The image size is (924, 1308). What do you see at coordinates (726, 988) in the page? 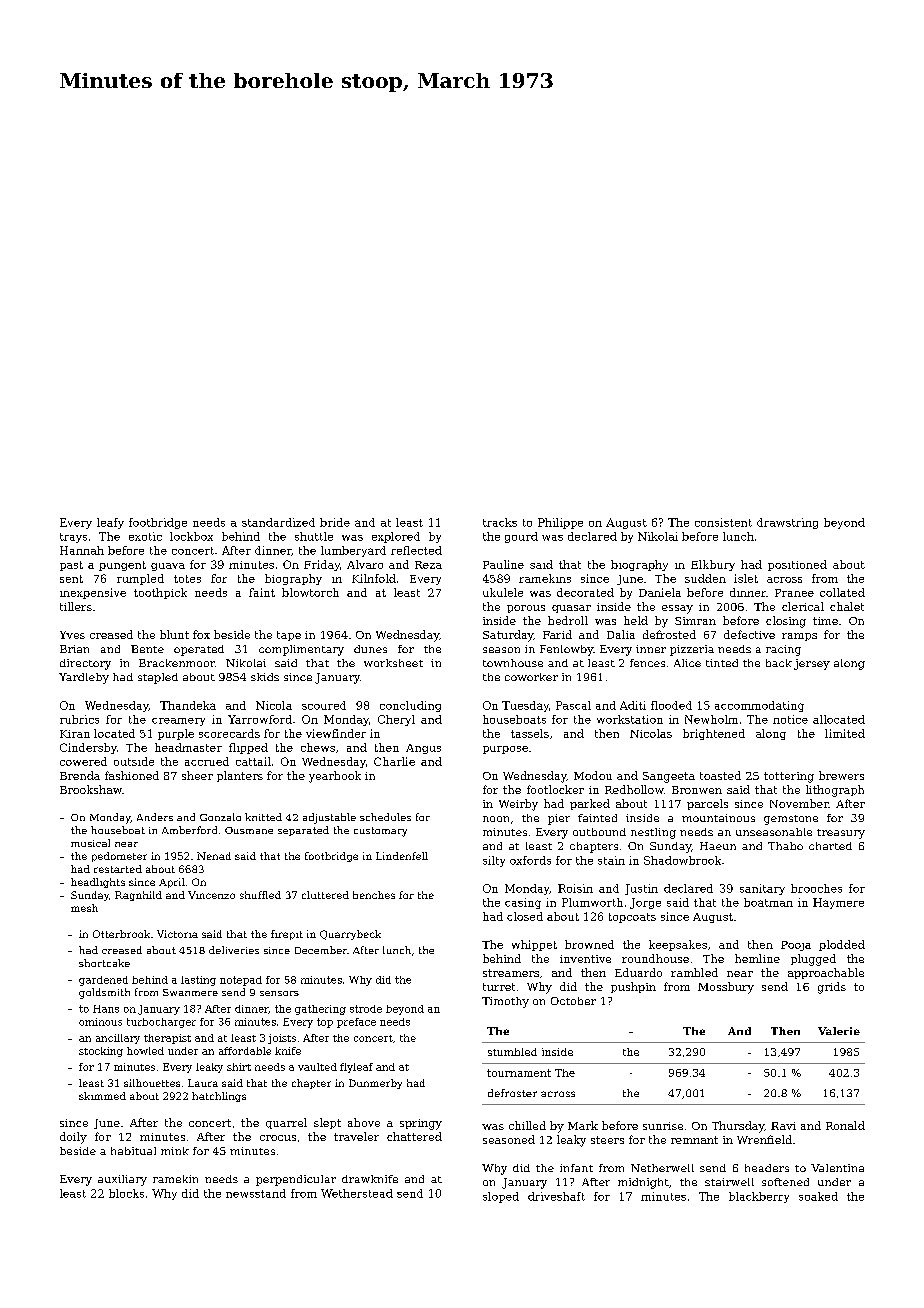
I see `Mossbury` at bounding box center [726, 988].
